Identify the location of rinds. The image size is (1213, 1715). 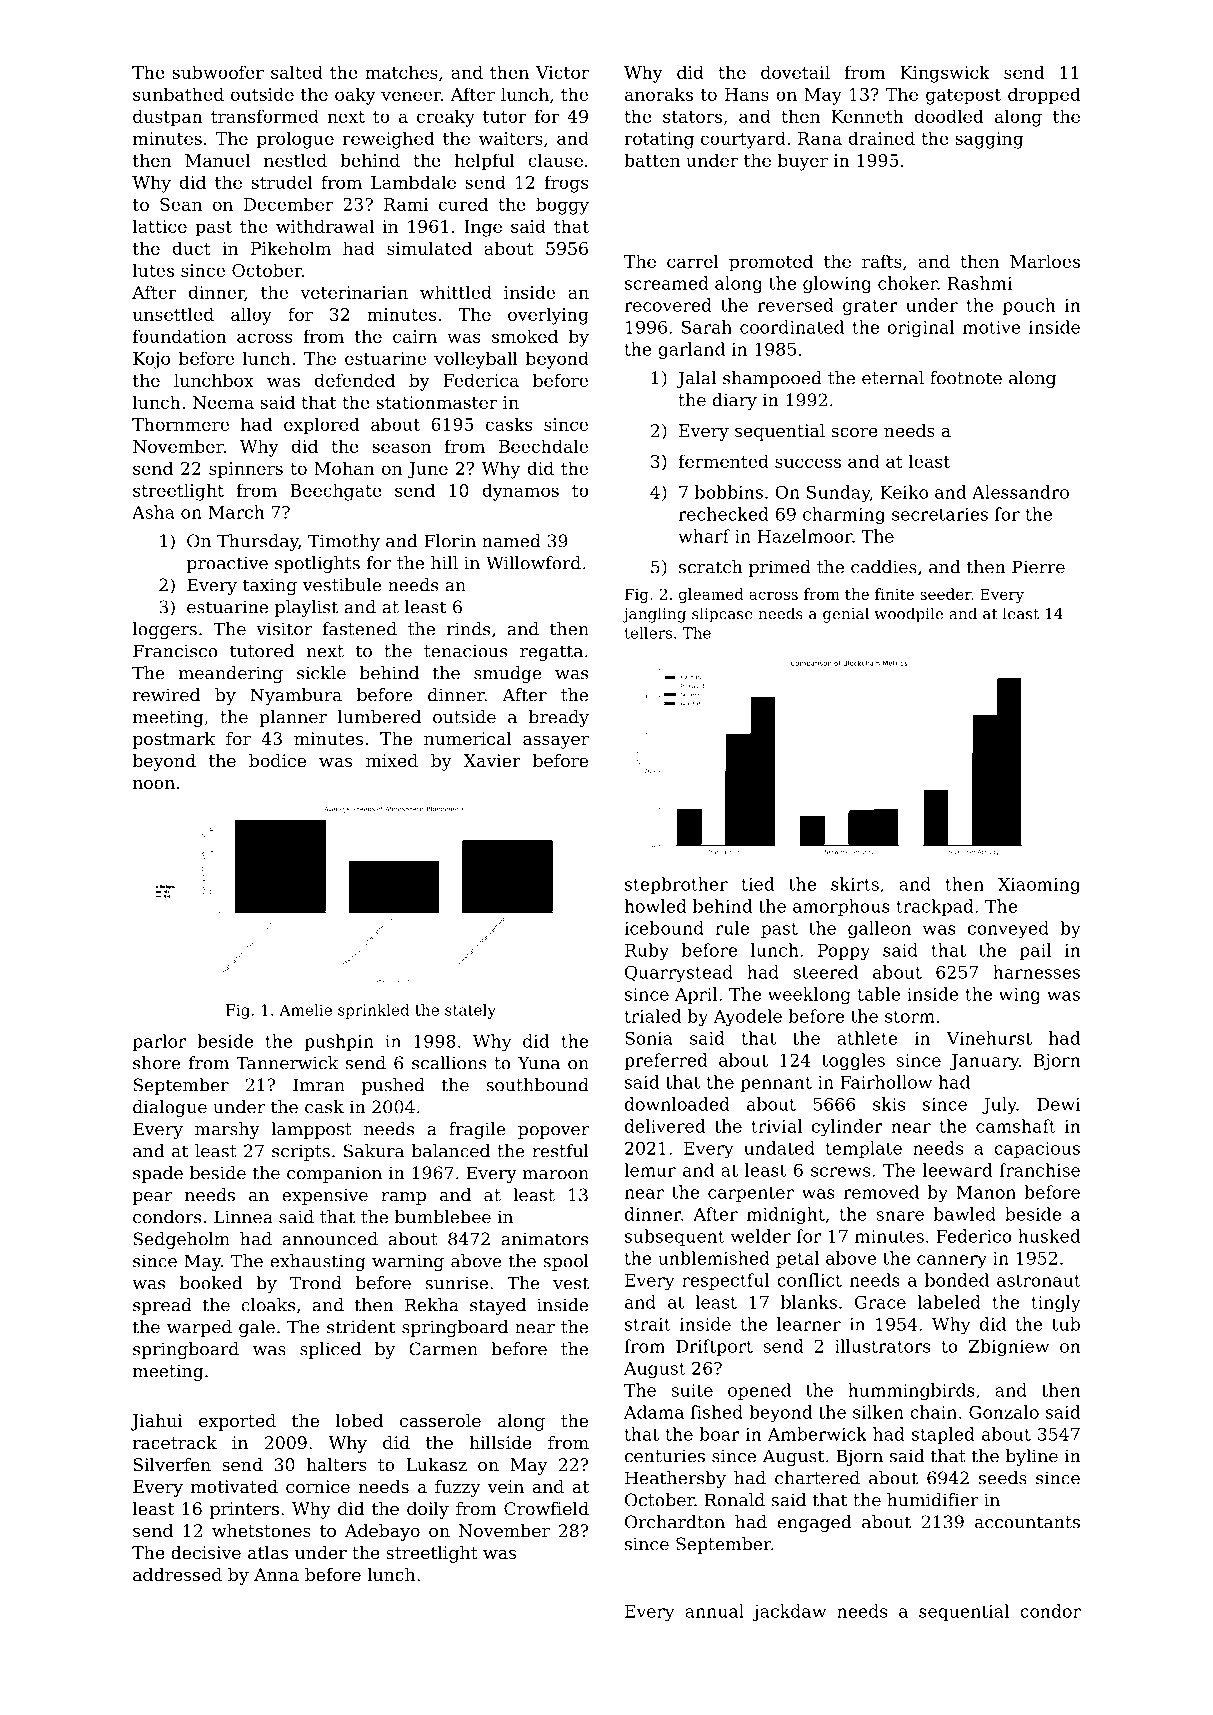
(468, 629).
